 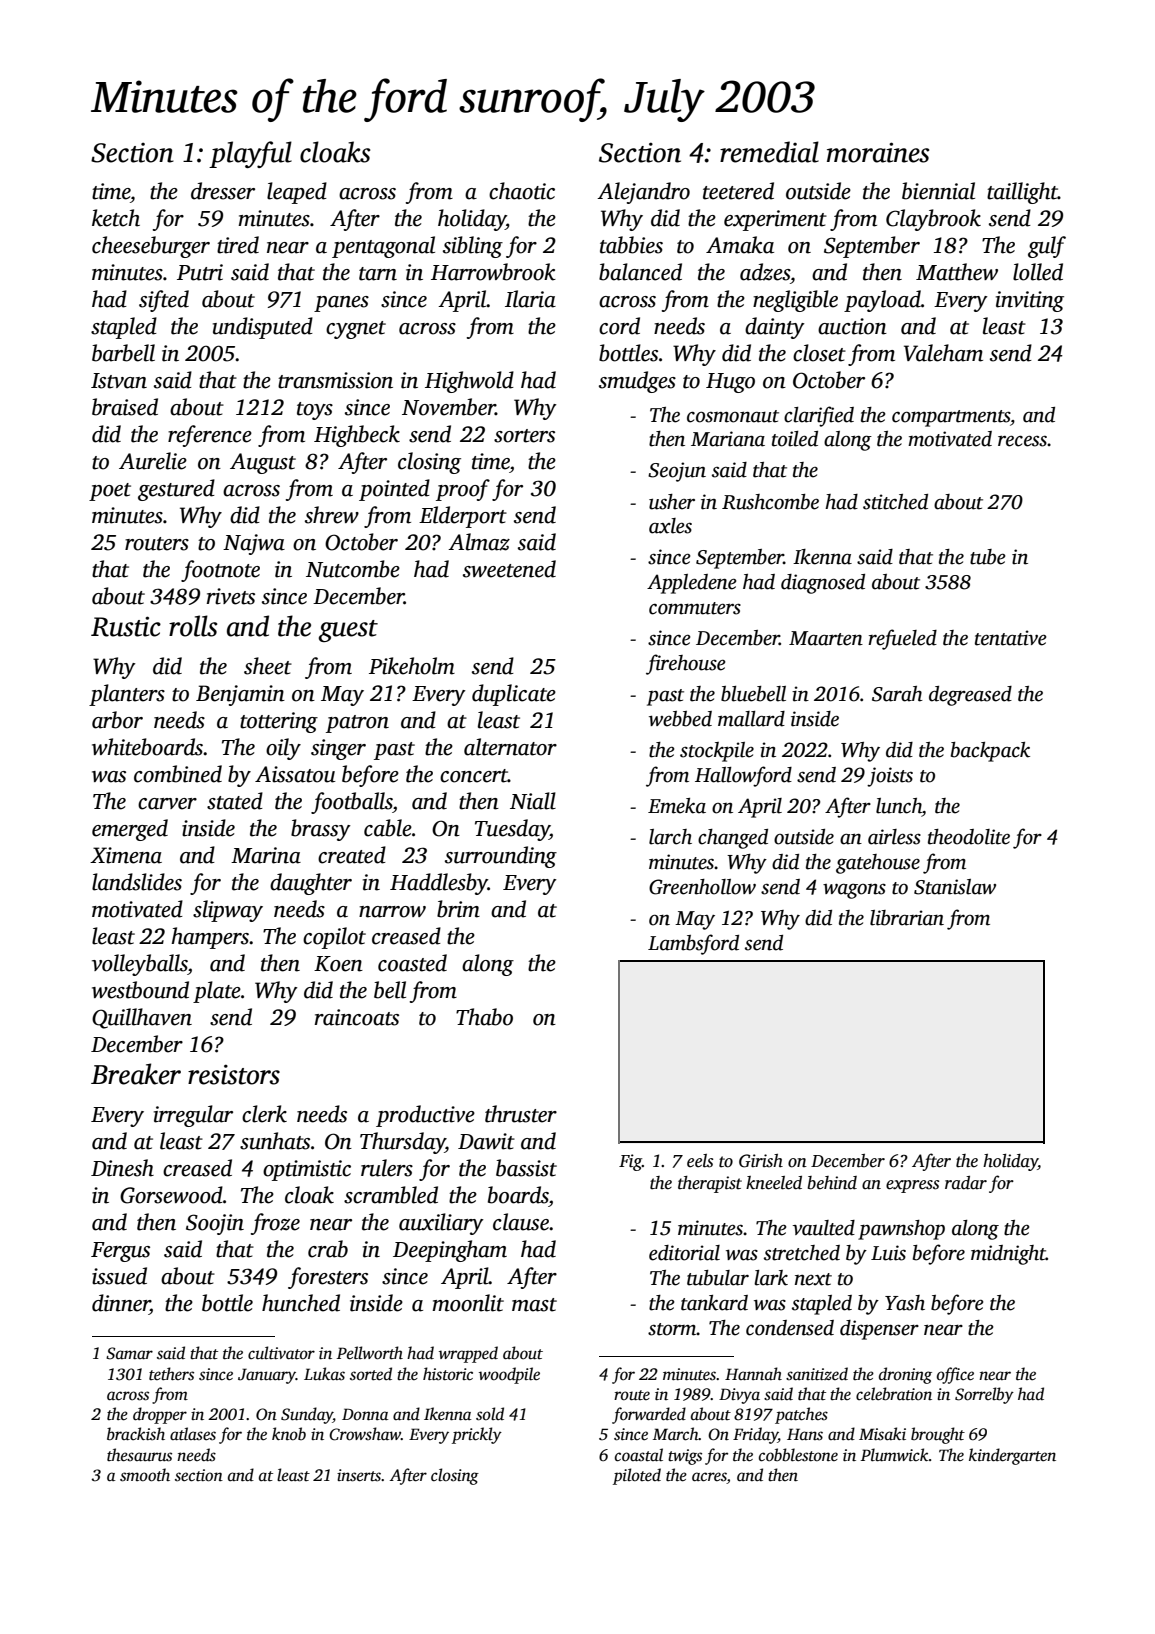 What do you see at coordinates (775, 220) in the page?
I see `experiment` at bounding box center [775, 220].
